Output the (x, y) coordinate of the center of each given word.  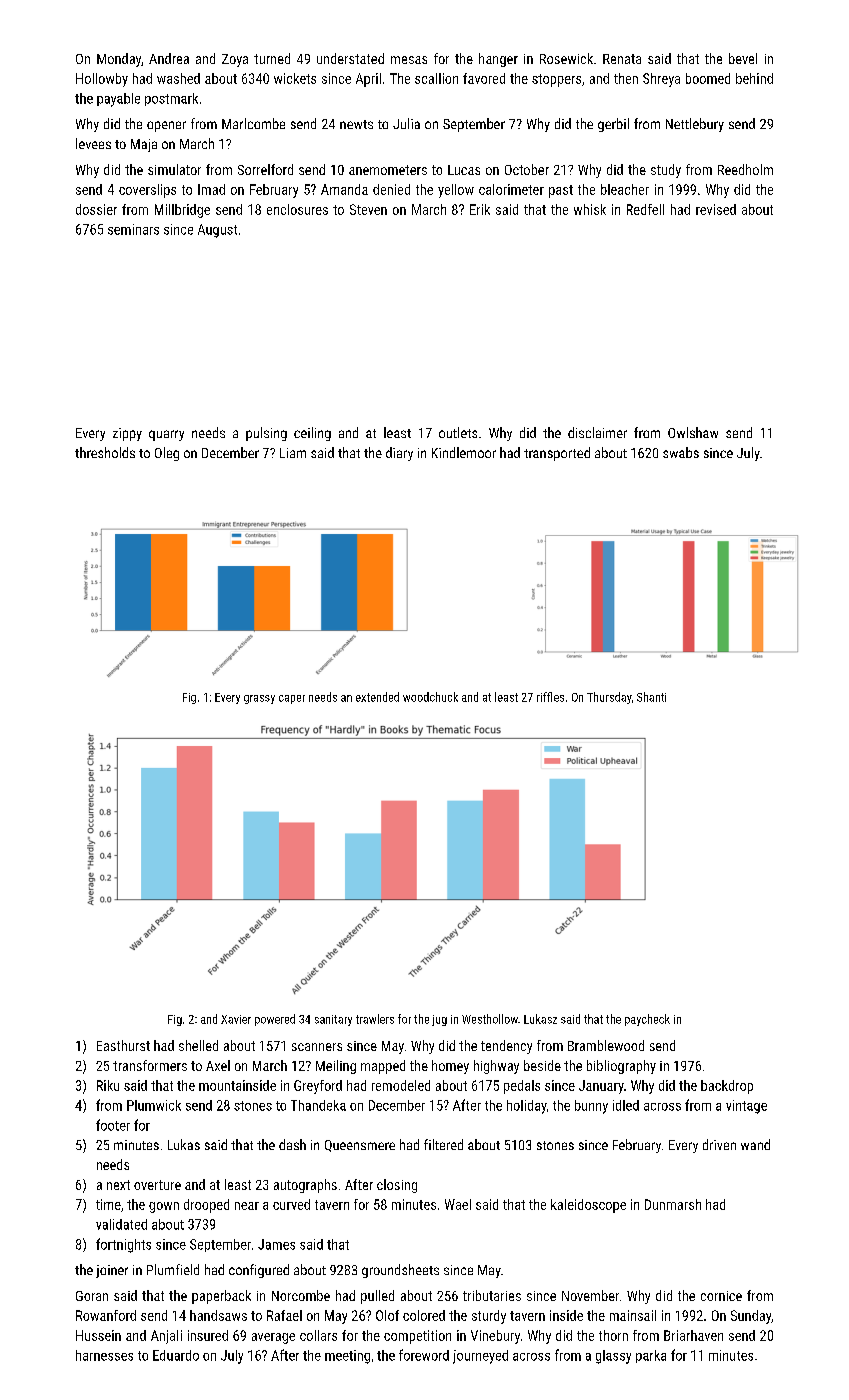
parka (651, 1356)
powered (275, 1020)
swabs (681, 452)
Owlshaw (693, 432)
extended (377, 697)
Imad (211, 189)
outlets (458, 432)
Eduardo (176, 1355)
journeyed (480, 1357)
